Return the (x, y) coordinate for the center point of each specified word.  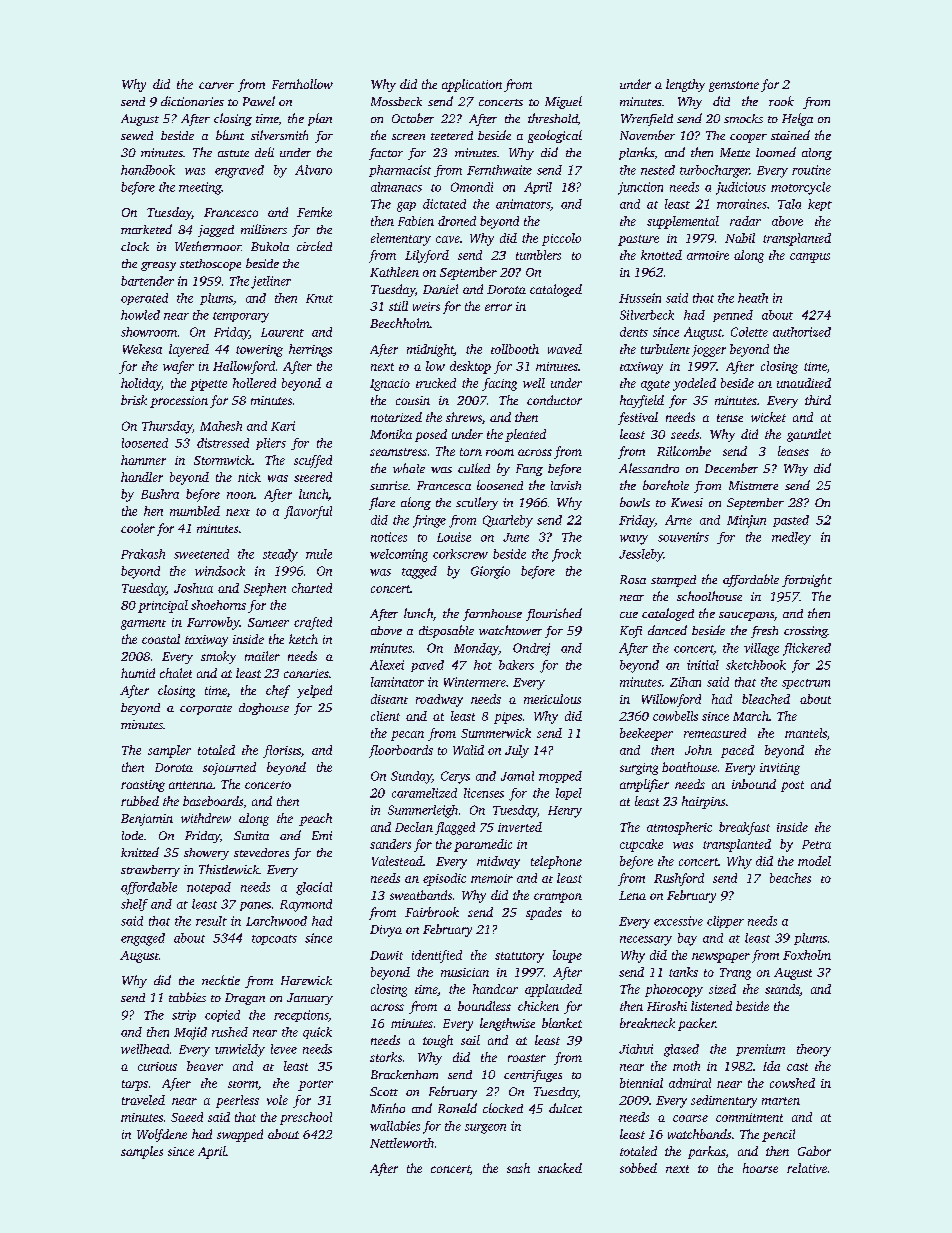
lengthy (685, 85)
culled (474, 468)
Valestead (397, 861)
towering (259, 351)
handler (142, 477)
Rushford (679, 879)
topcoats (274, 940)
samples (142, 1152)
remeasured (715, 733)
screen (408, 137)
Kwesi (687, 502)
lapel (569, 794)
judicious (741, 188)
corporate (206, 710)
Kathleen (394, 272)
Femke (314, 212)
